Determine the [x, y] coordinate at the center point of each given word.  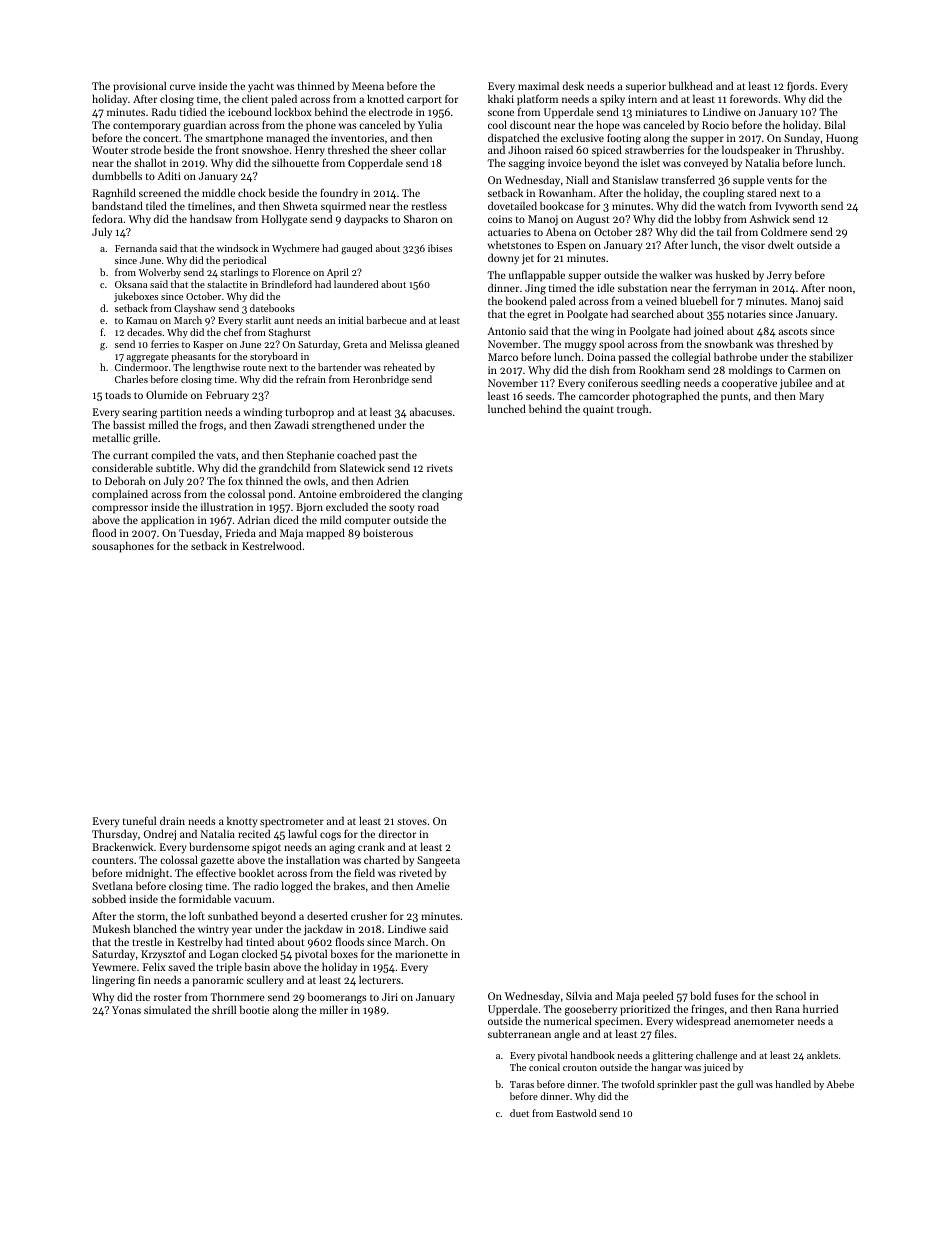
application [167, 521]
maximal [538, 85]
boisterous [388, 532]
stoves [412, 821]
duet [519, 1113]
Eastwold [576, 1113]
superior [646, 87]
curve [183, 87]
